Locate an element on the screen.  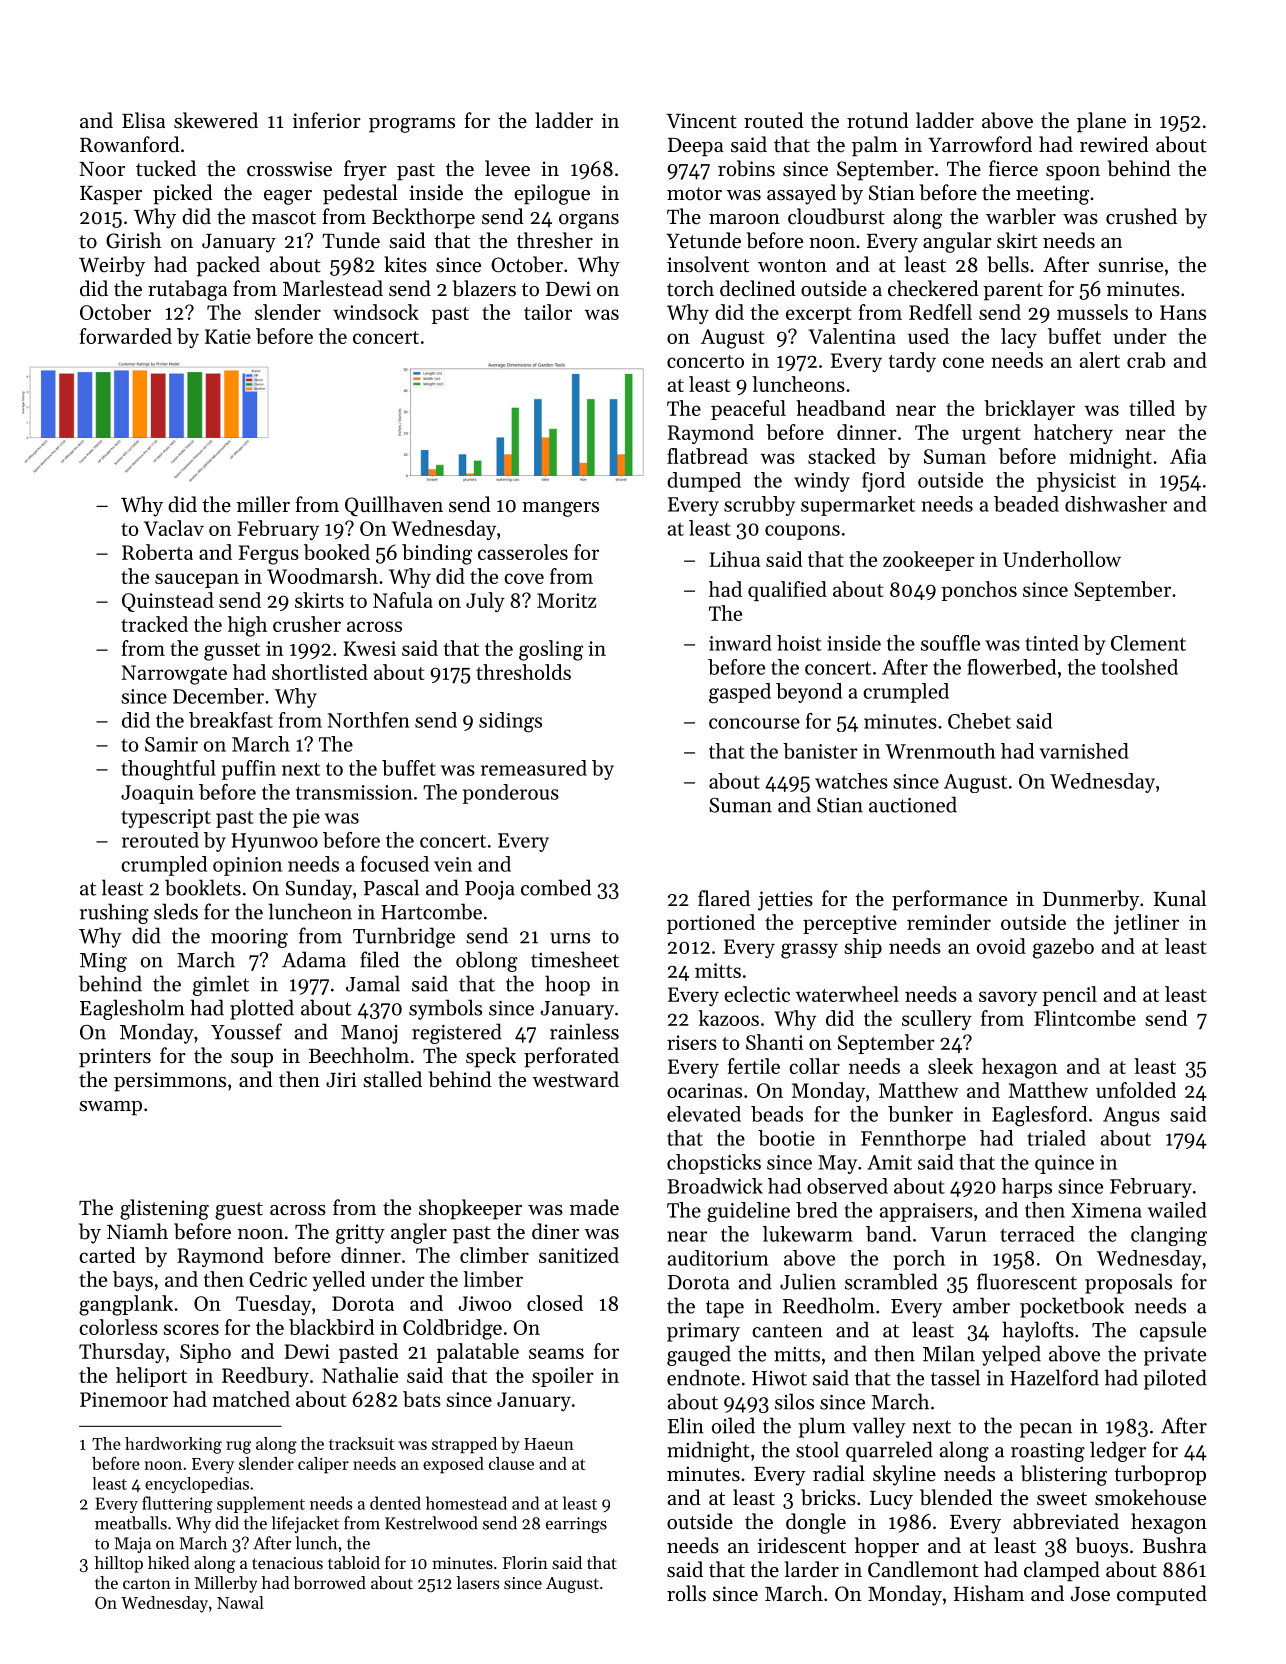
Moritz is located at coordinates (566, 600).
